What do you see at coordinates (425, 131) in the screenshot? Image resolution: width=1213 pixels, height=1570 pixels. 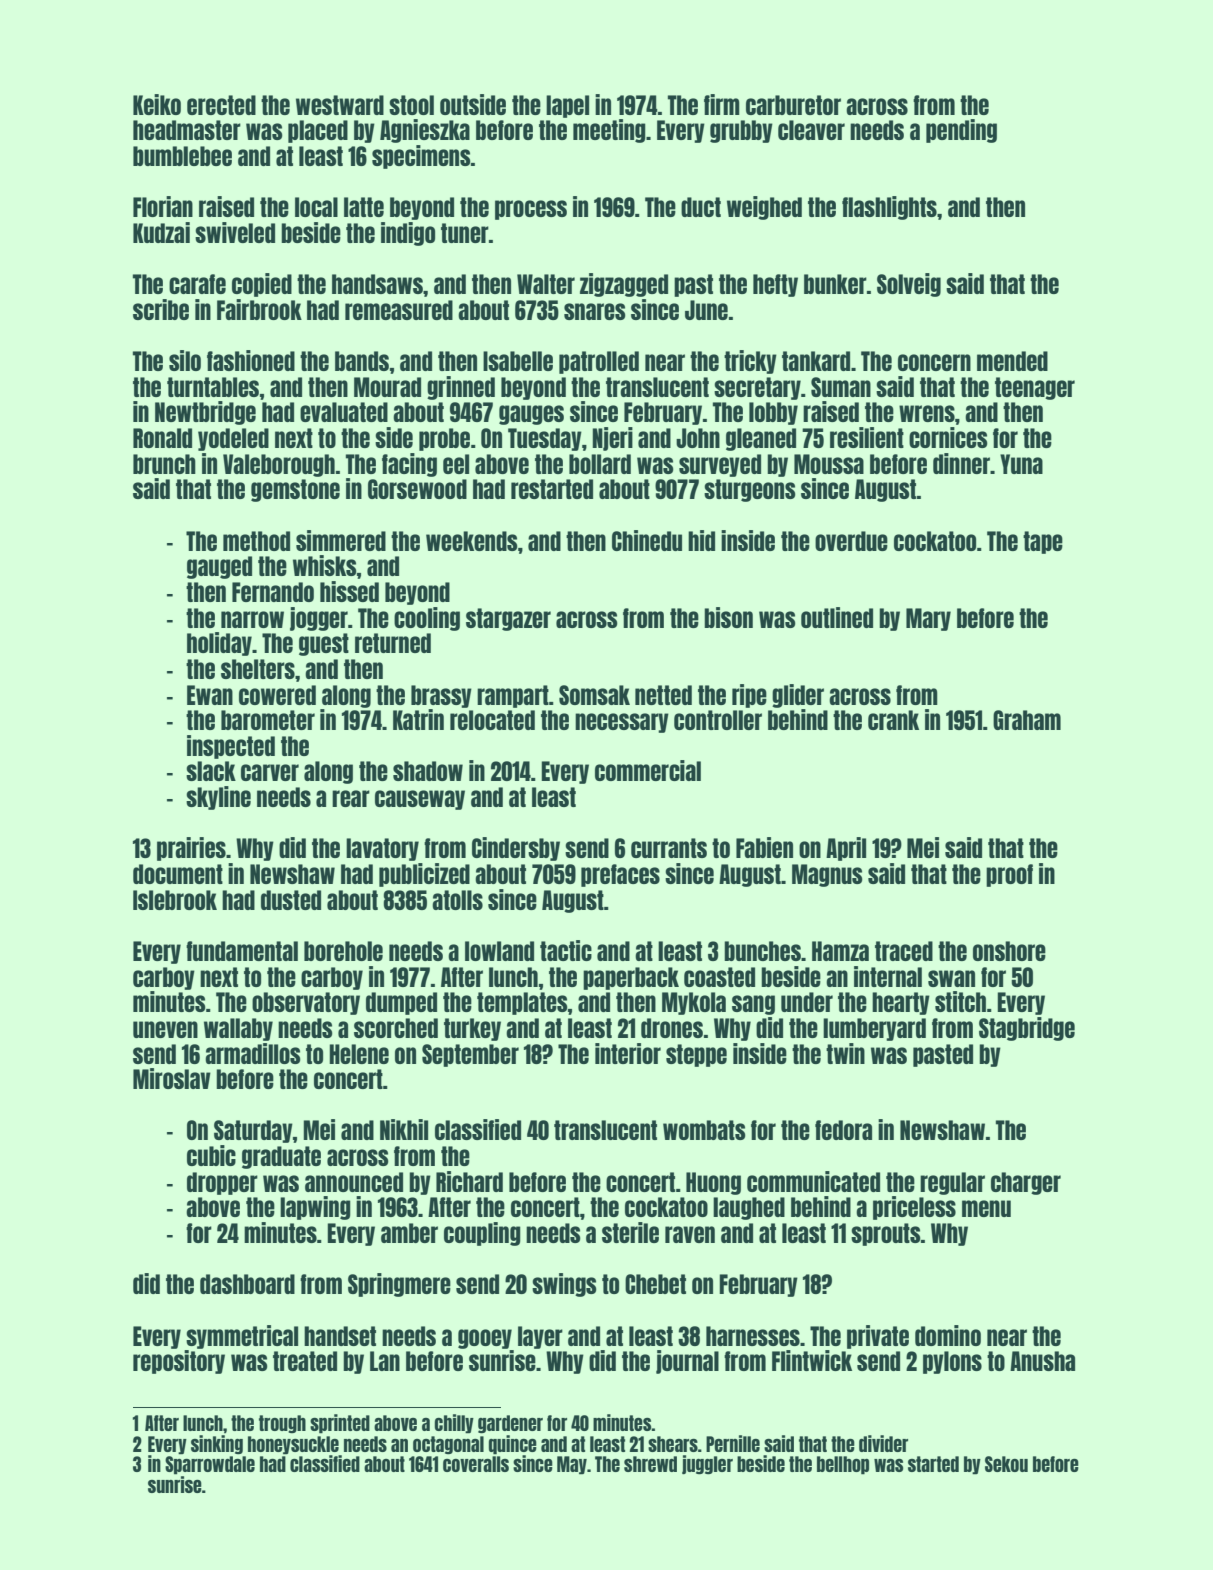 I see `Agnieszka` at bounding box center [425, 131].
